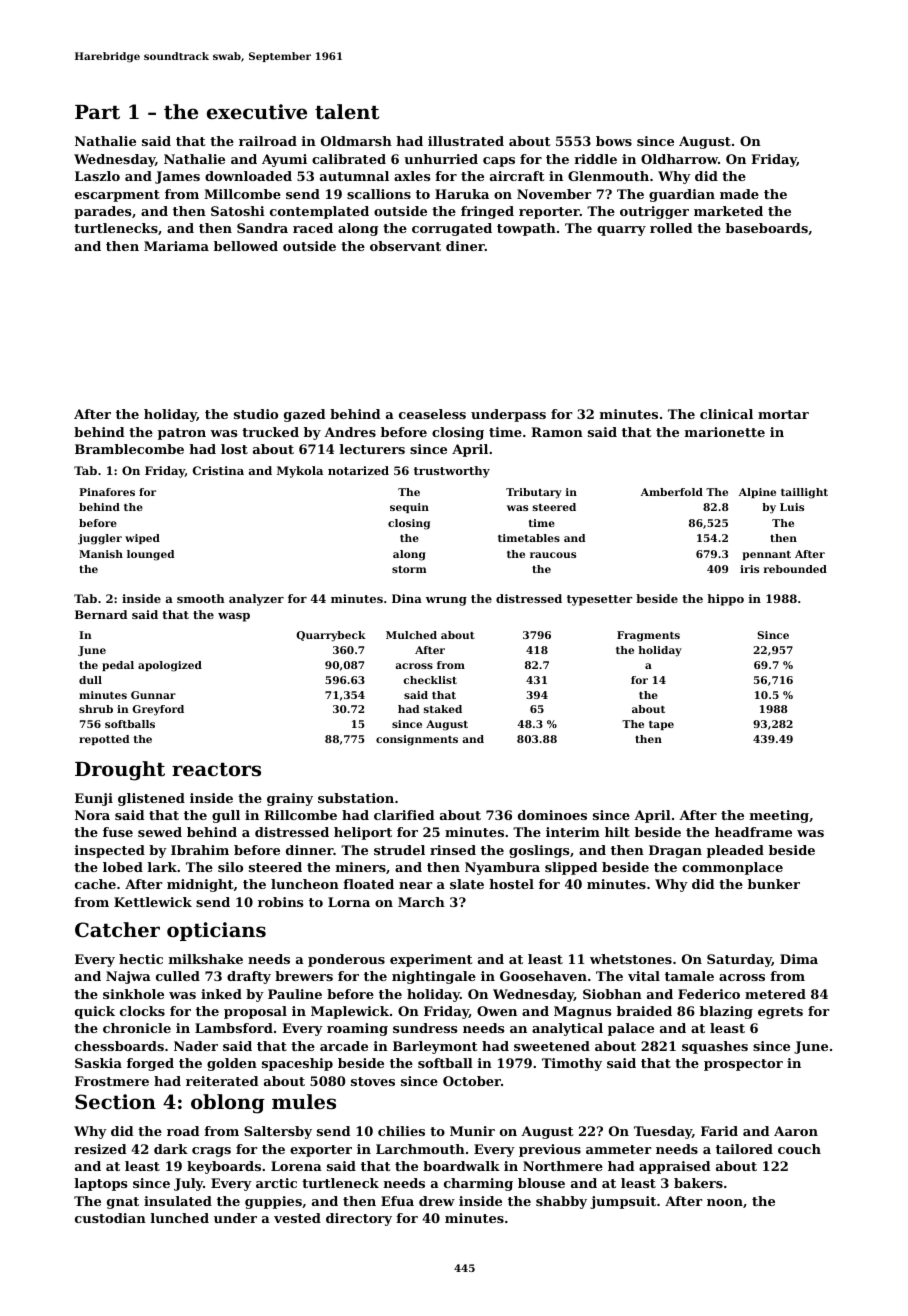 The width and height of the document is (908, 1316). What do you see at coordinates (679, 159) in the document?
I see `Oldharrow` at bounding box center [679, 159].
